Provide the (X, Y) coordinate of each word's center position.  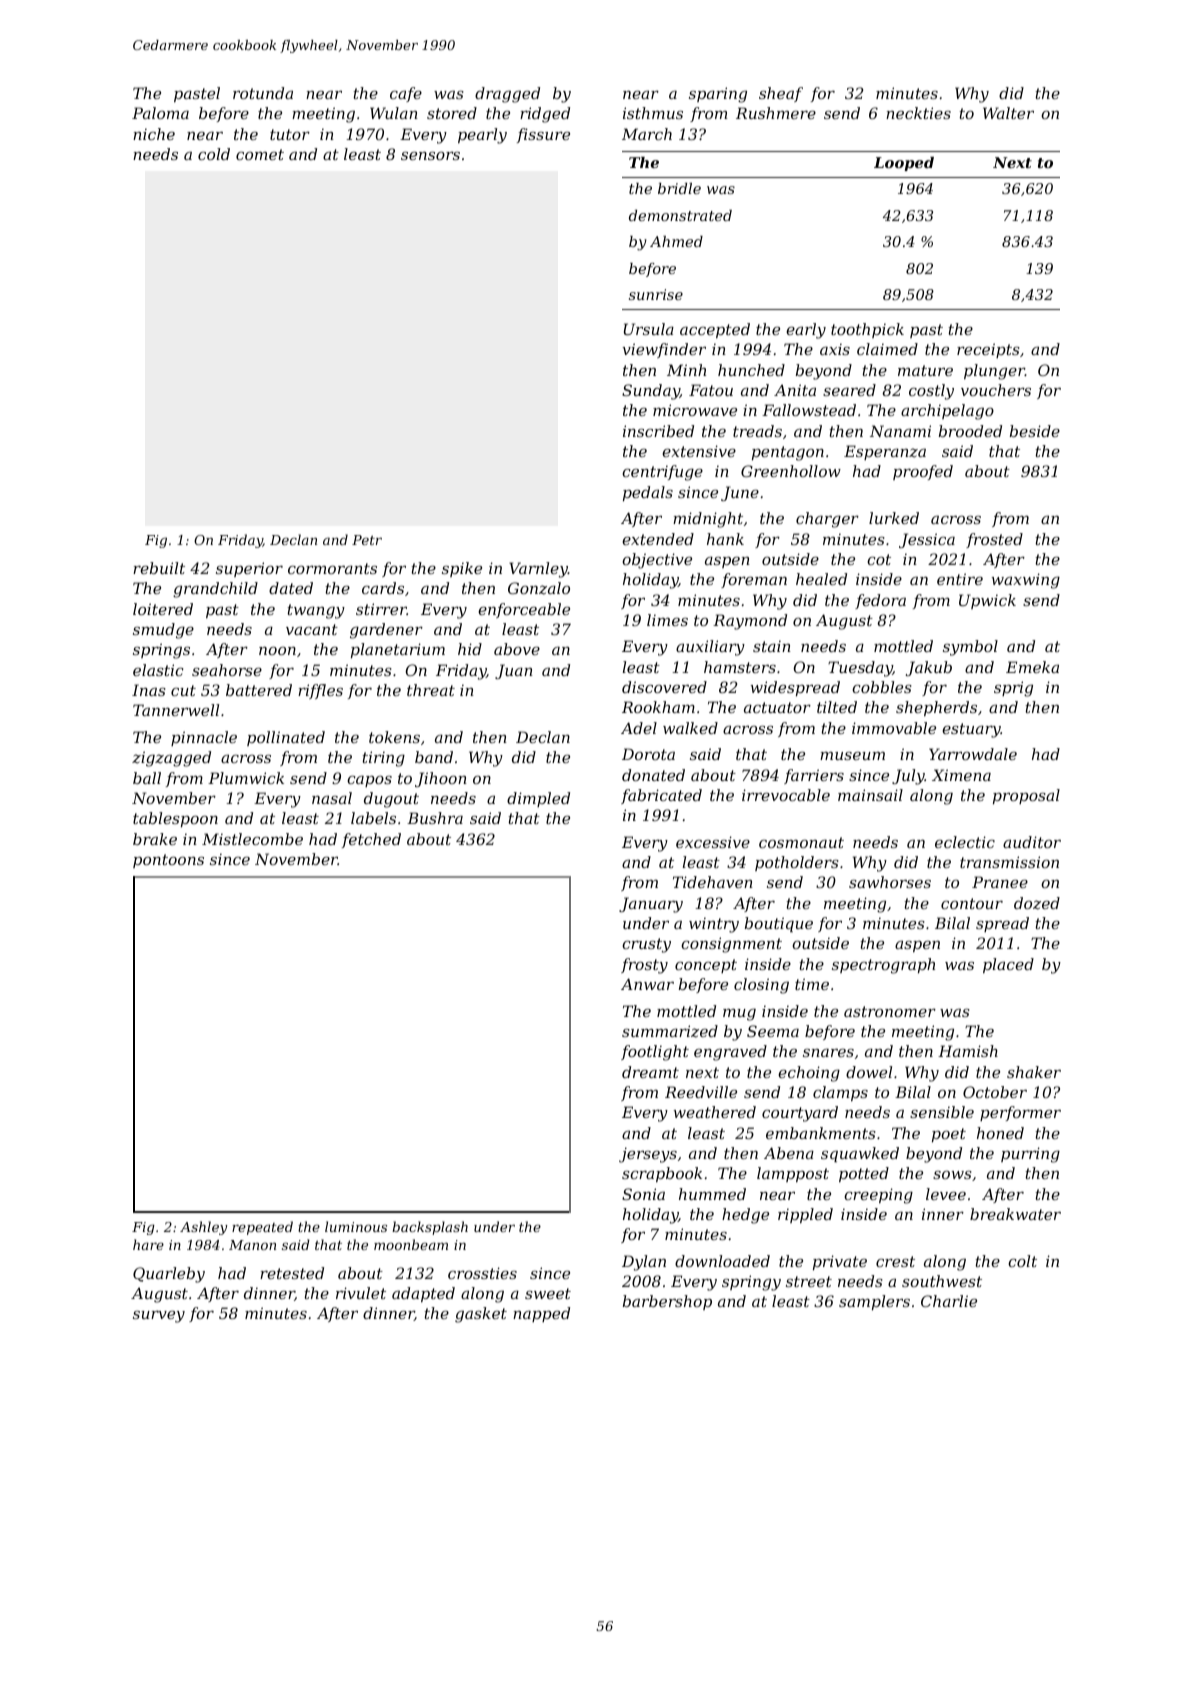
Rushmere (776, 113)
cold (214, 154)
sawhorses (890, 882)
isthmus (653, 113)
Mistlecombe (252, 839)
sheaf (781, 94)
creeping (878, 1196)
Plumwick (246, 778)
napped (541, 1314)
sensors (430, 155)
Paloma (160, 113)
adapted (423, 1294)
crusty (646, 945)
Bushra (435, 818)
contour (972, 903)
